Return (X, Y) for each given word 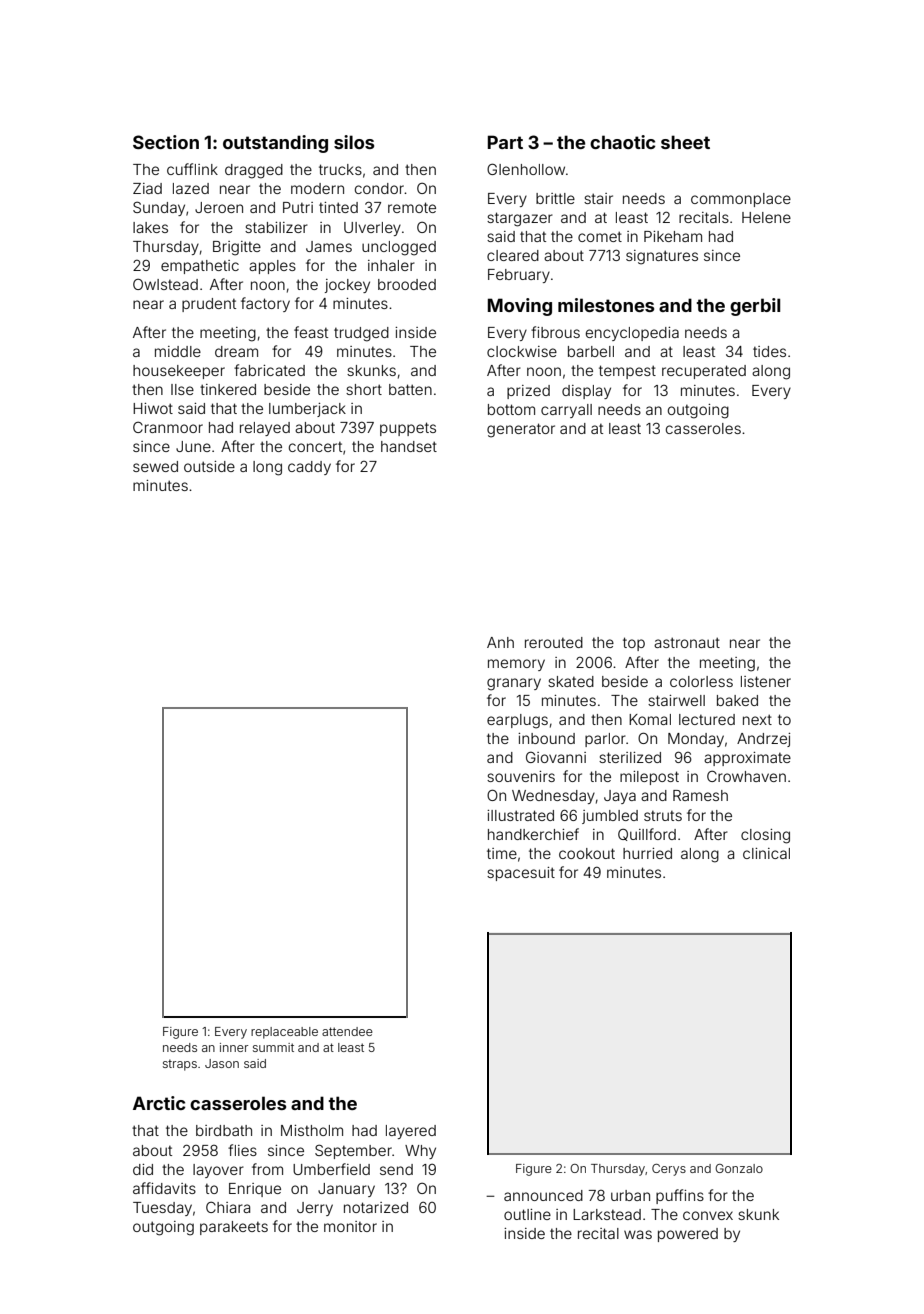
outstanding (275, 144)
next (757, 719)
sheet (685, 142)
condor (379, 188)
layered (411, 1132)
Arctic (159, 1103)
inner (234, 1047)
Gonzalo (739, 1168)
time (502, 853)
